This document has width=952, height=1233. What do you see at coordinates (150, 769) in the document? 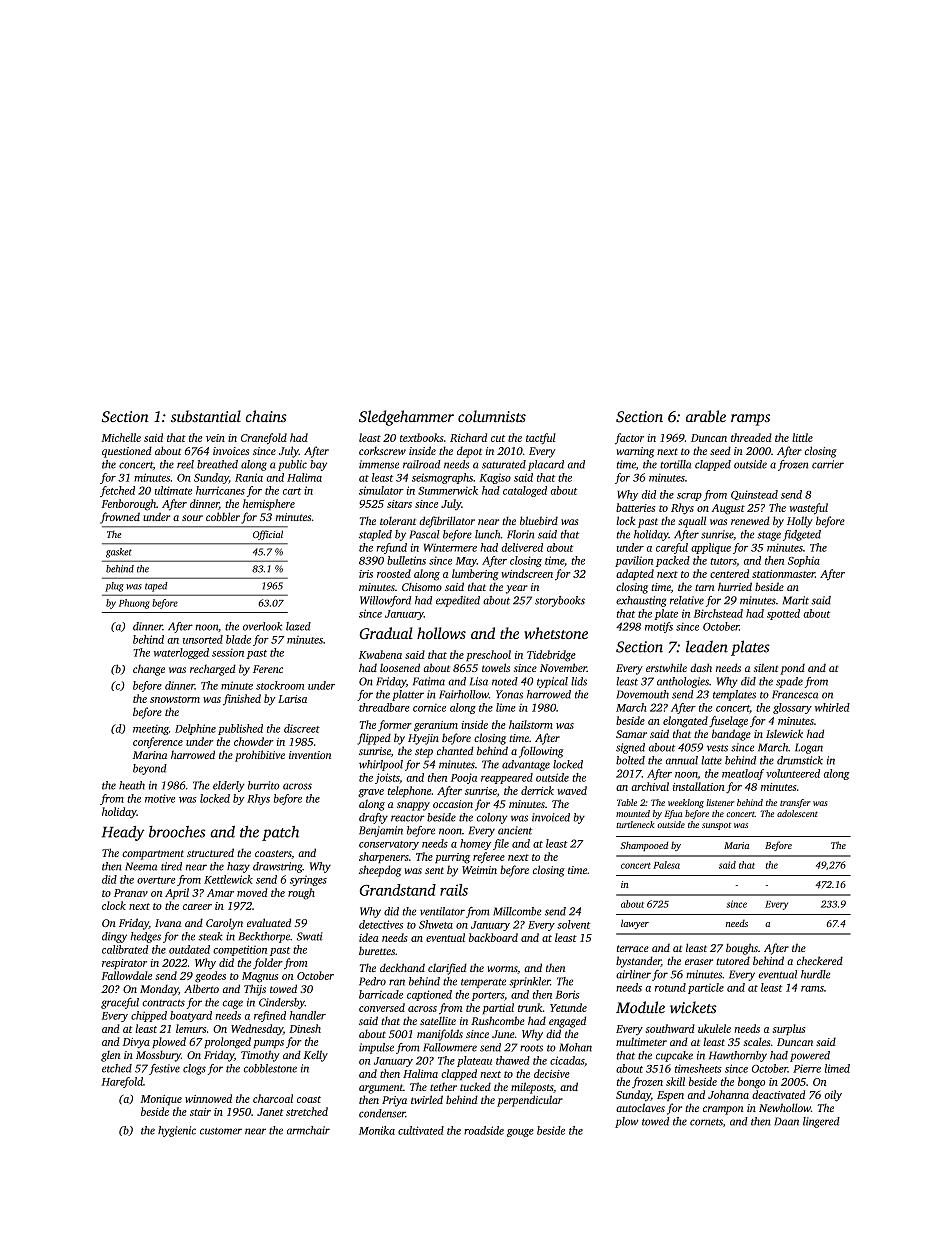
I see `beyond` at bounding box center [150, 769].
